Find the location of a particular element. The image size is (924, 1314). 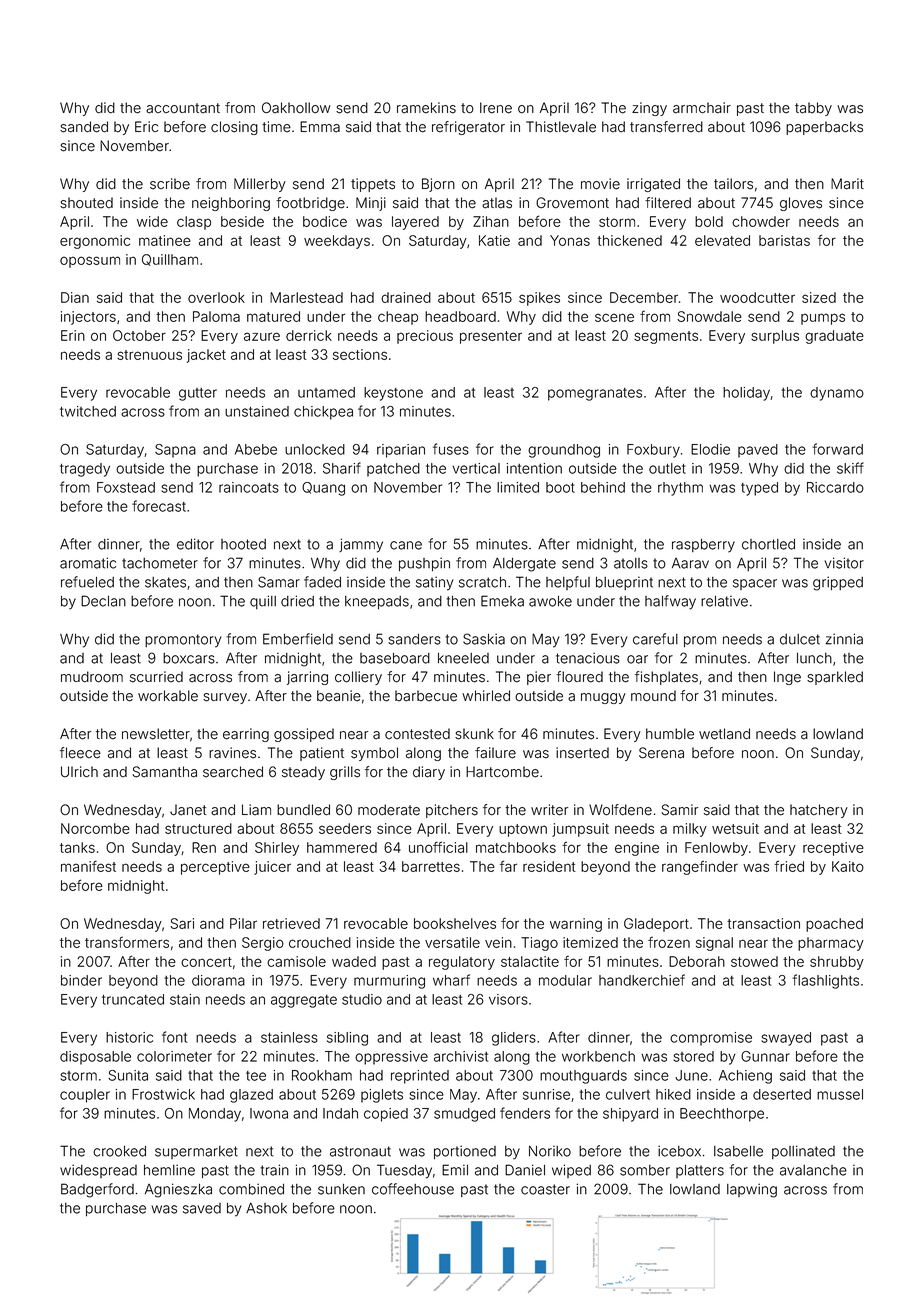

accountant is located at coordinates (183, 108).
